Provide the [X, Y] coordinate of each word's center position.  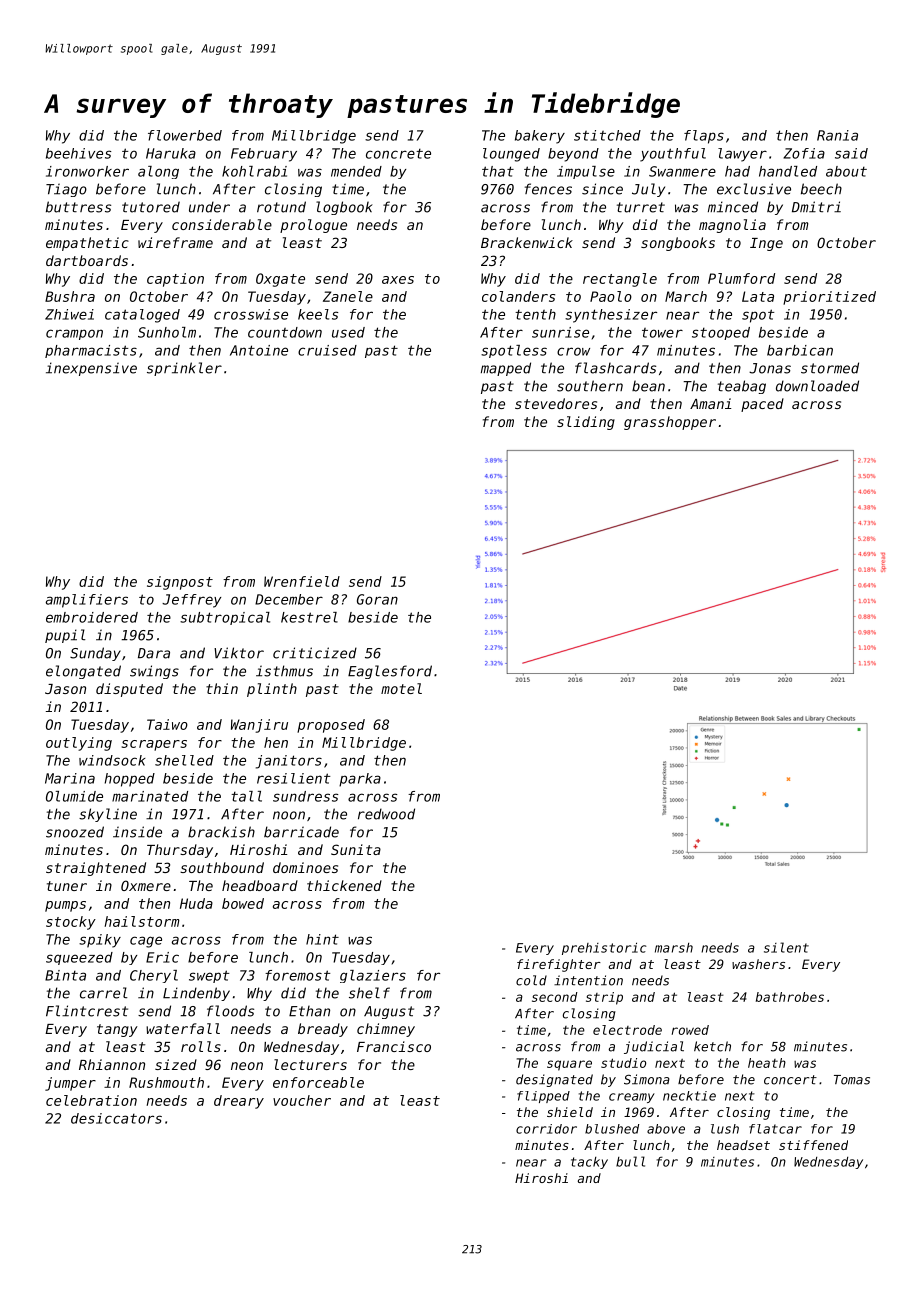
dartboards [87, 260]
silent [786, 947]
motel [401, 688]
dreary [239, 1102]
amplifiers [87, 601]
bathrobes [790, 997]
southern [590, 386]
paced [762, 405]
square [569, 1065]
